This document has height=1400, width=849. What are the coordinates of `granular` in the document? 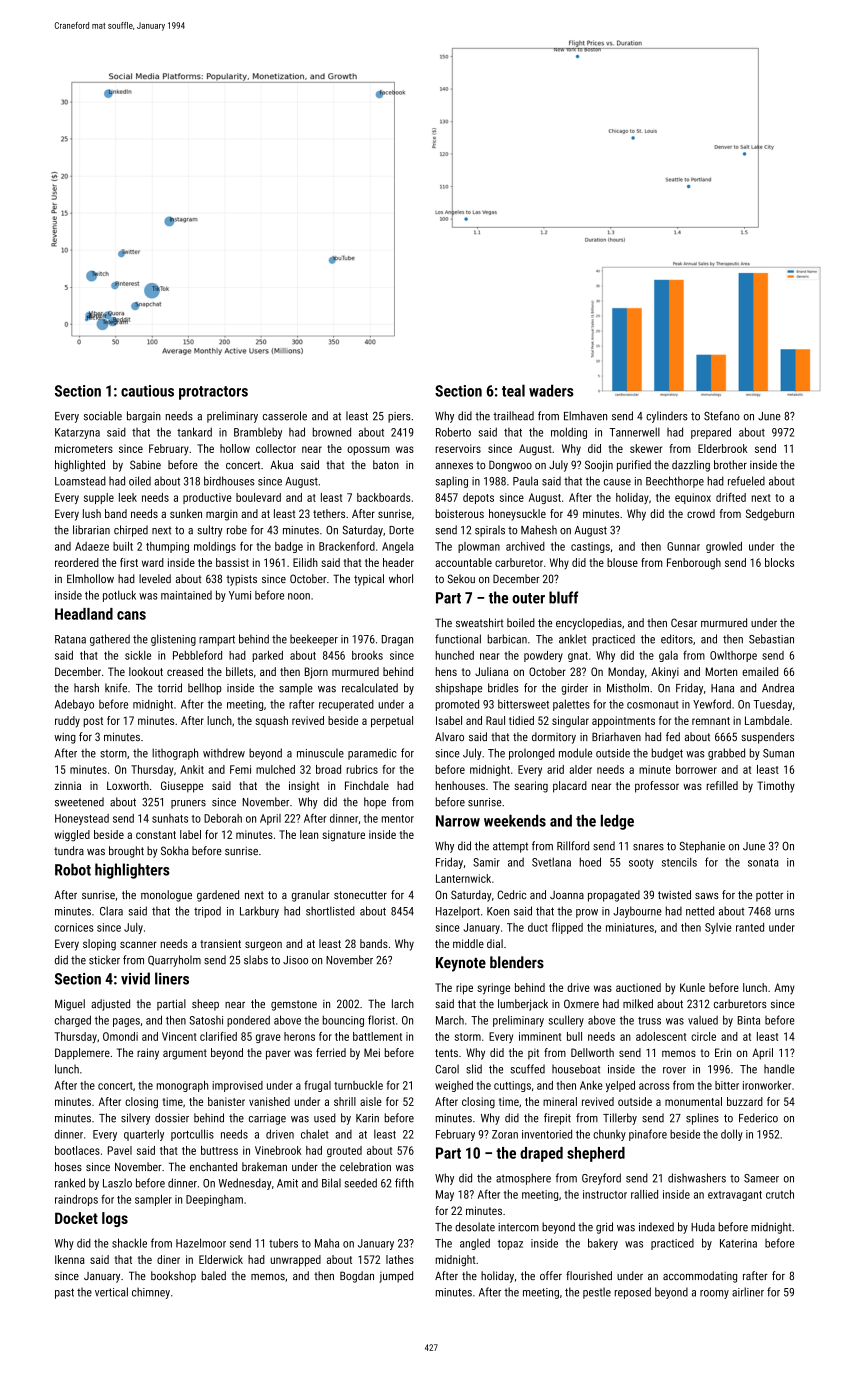 It's located at (311, 896).
